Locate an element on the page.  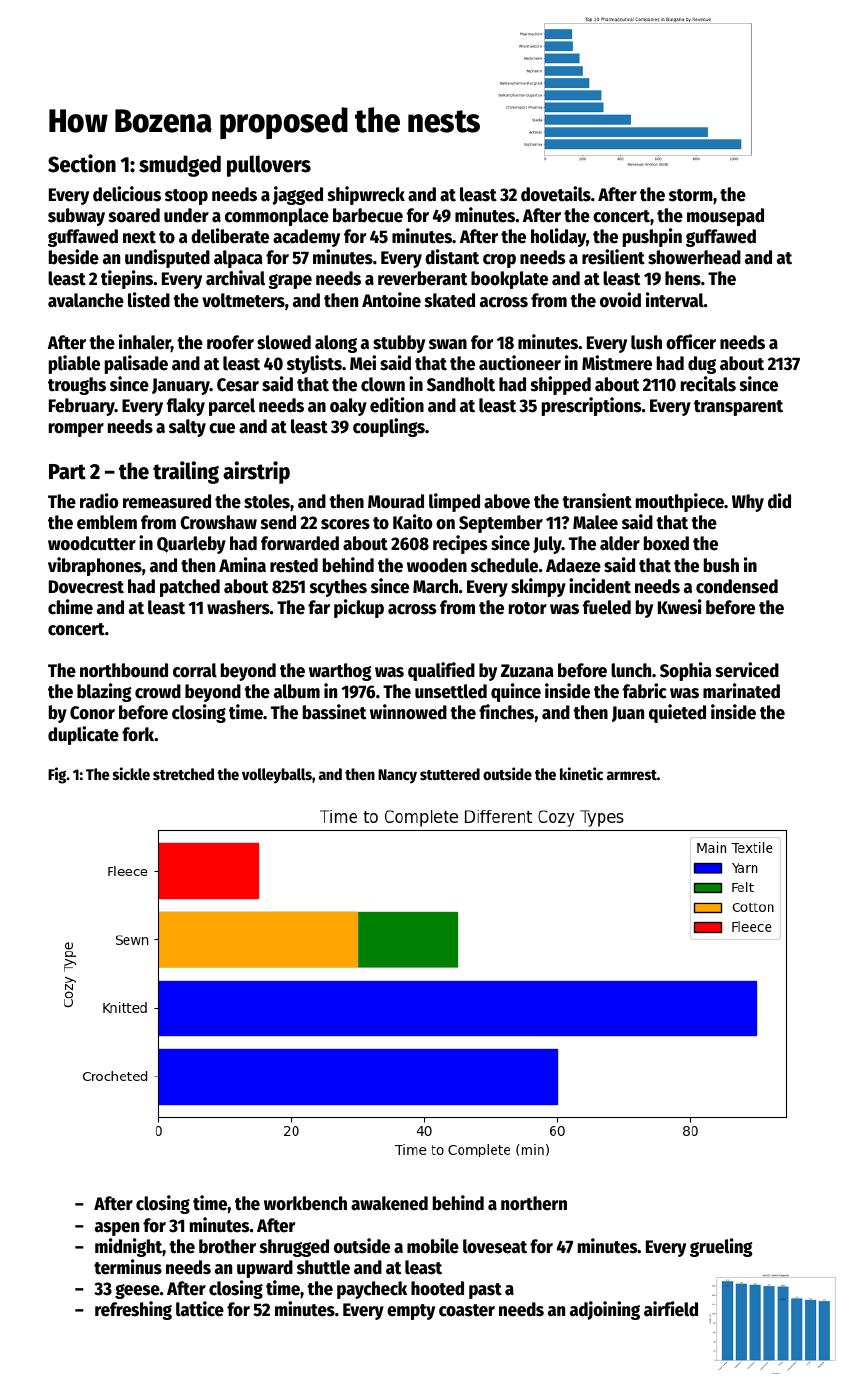
Sandholt is located at coordinates (461, 384).
